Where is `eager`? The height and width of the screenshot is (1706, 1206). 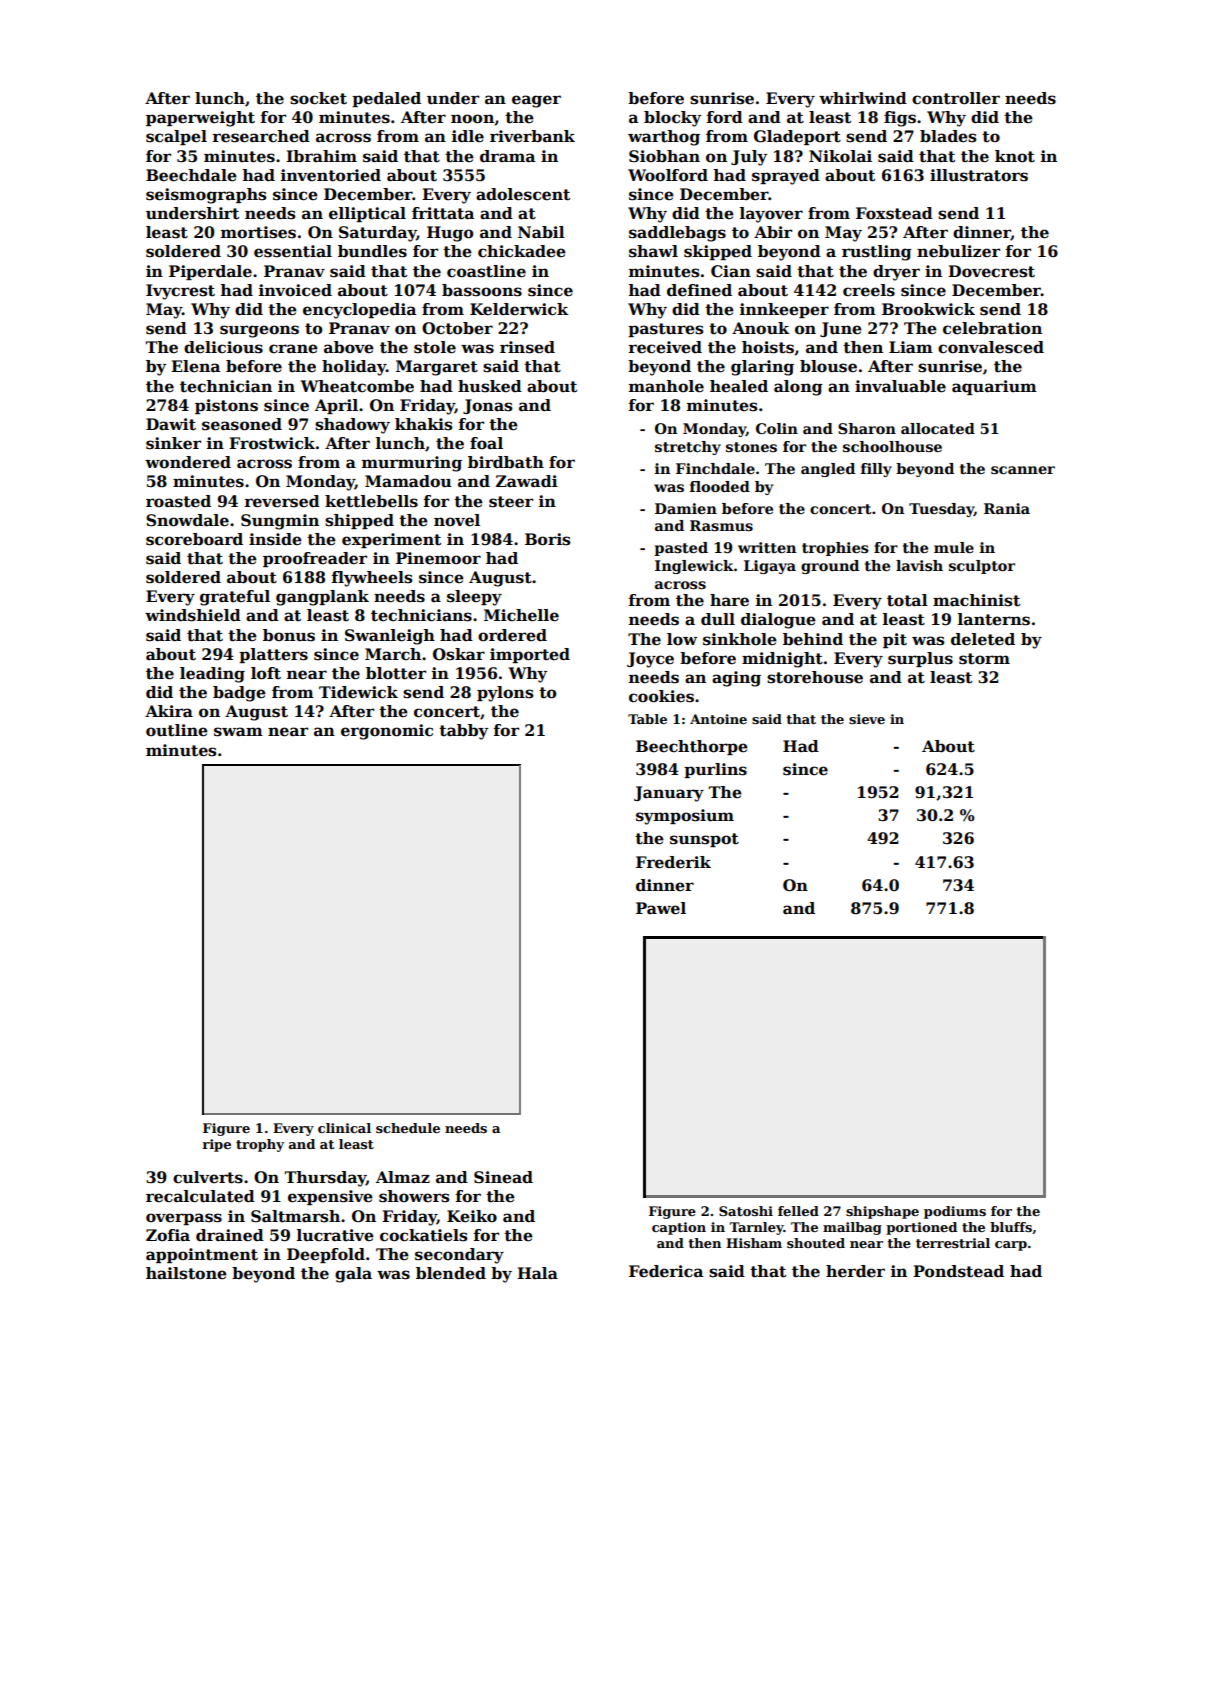
eager is located at coordinates (536, 101).
